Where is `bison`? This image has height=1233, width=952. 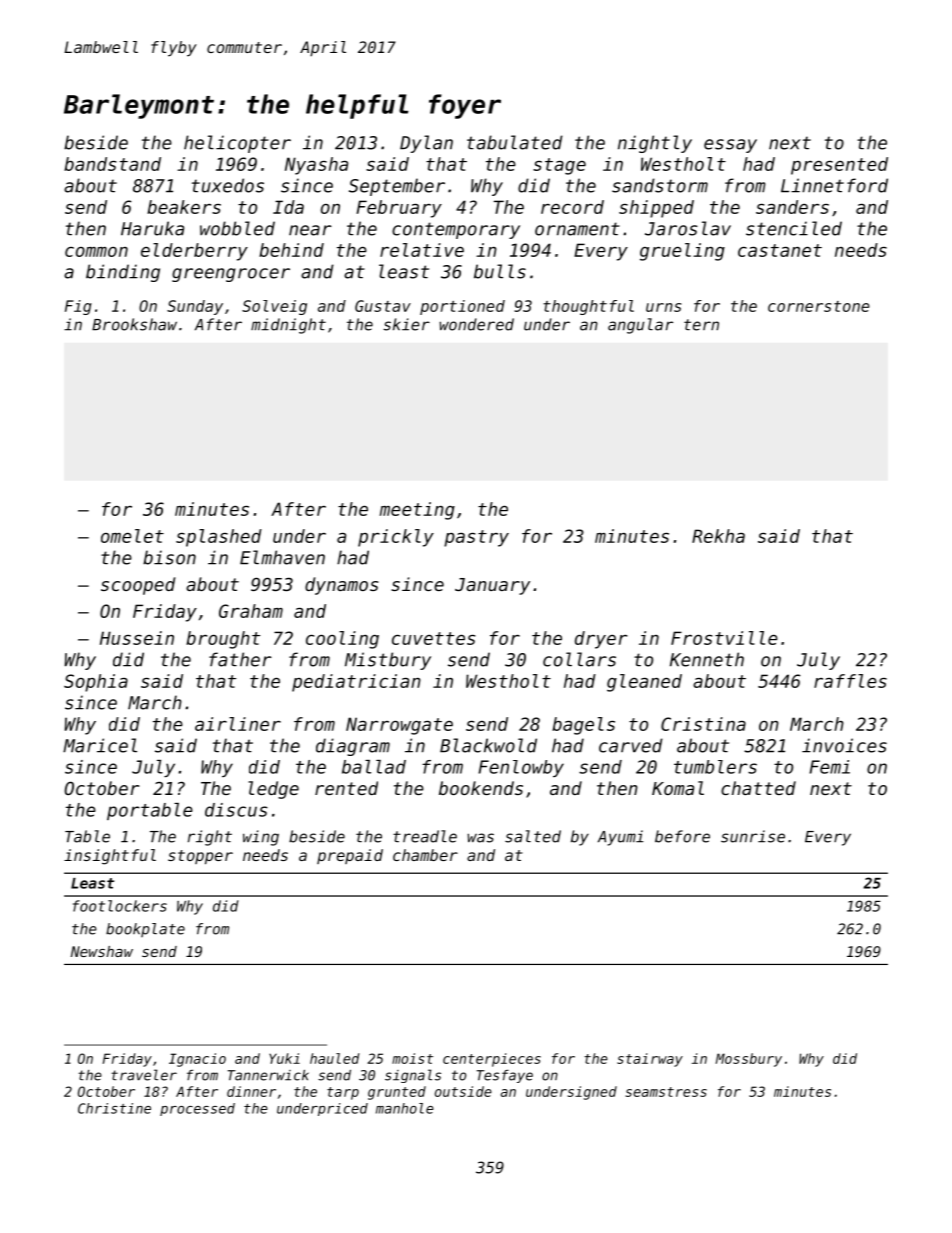
bison is located at coordinates (169, 557).
